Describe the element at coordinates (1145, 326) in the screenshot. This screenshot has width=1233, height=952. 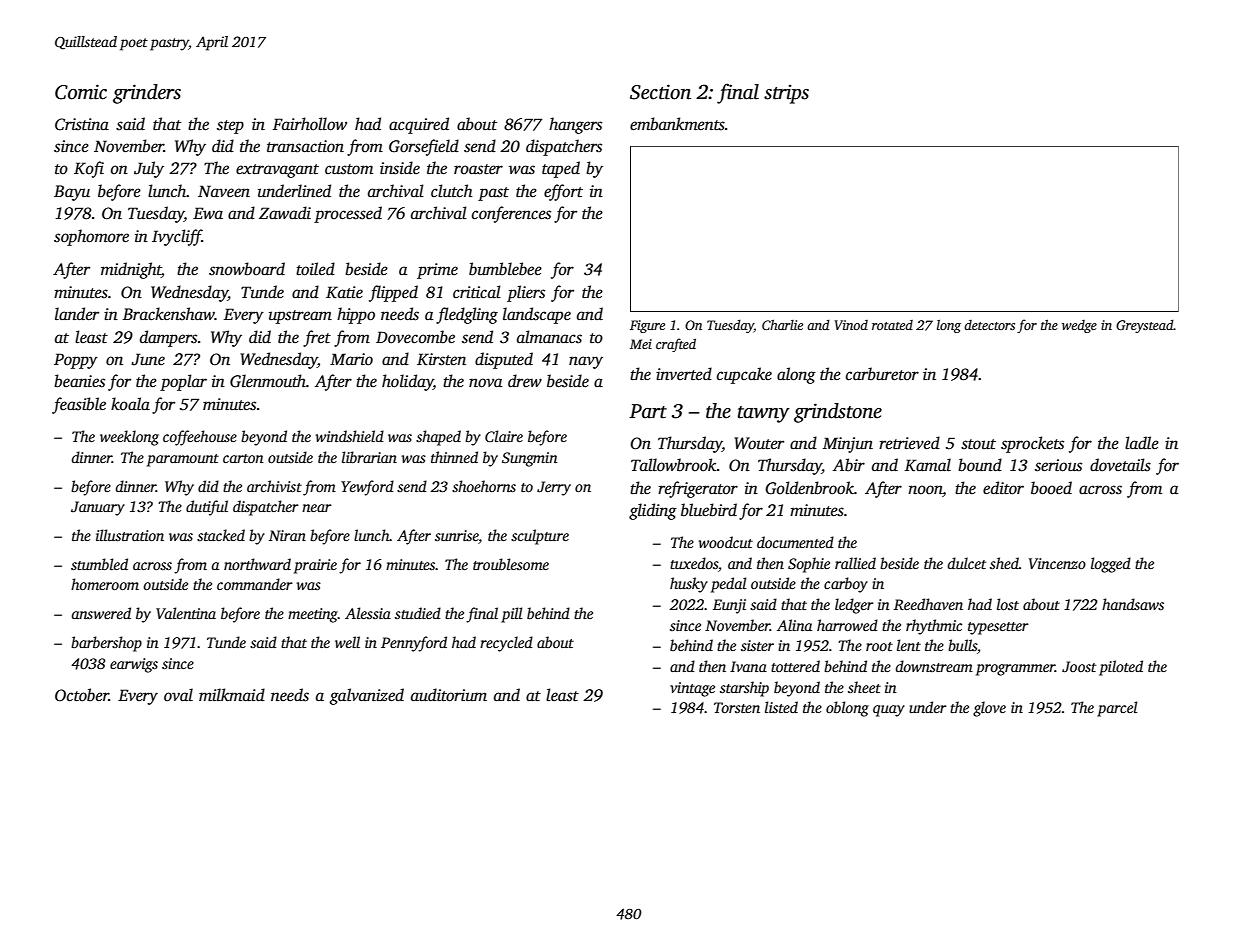
I see `Greystead` at that location.
